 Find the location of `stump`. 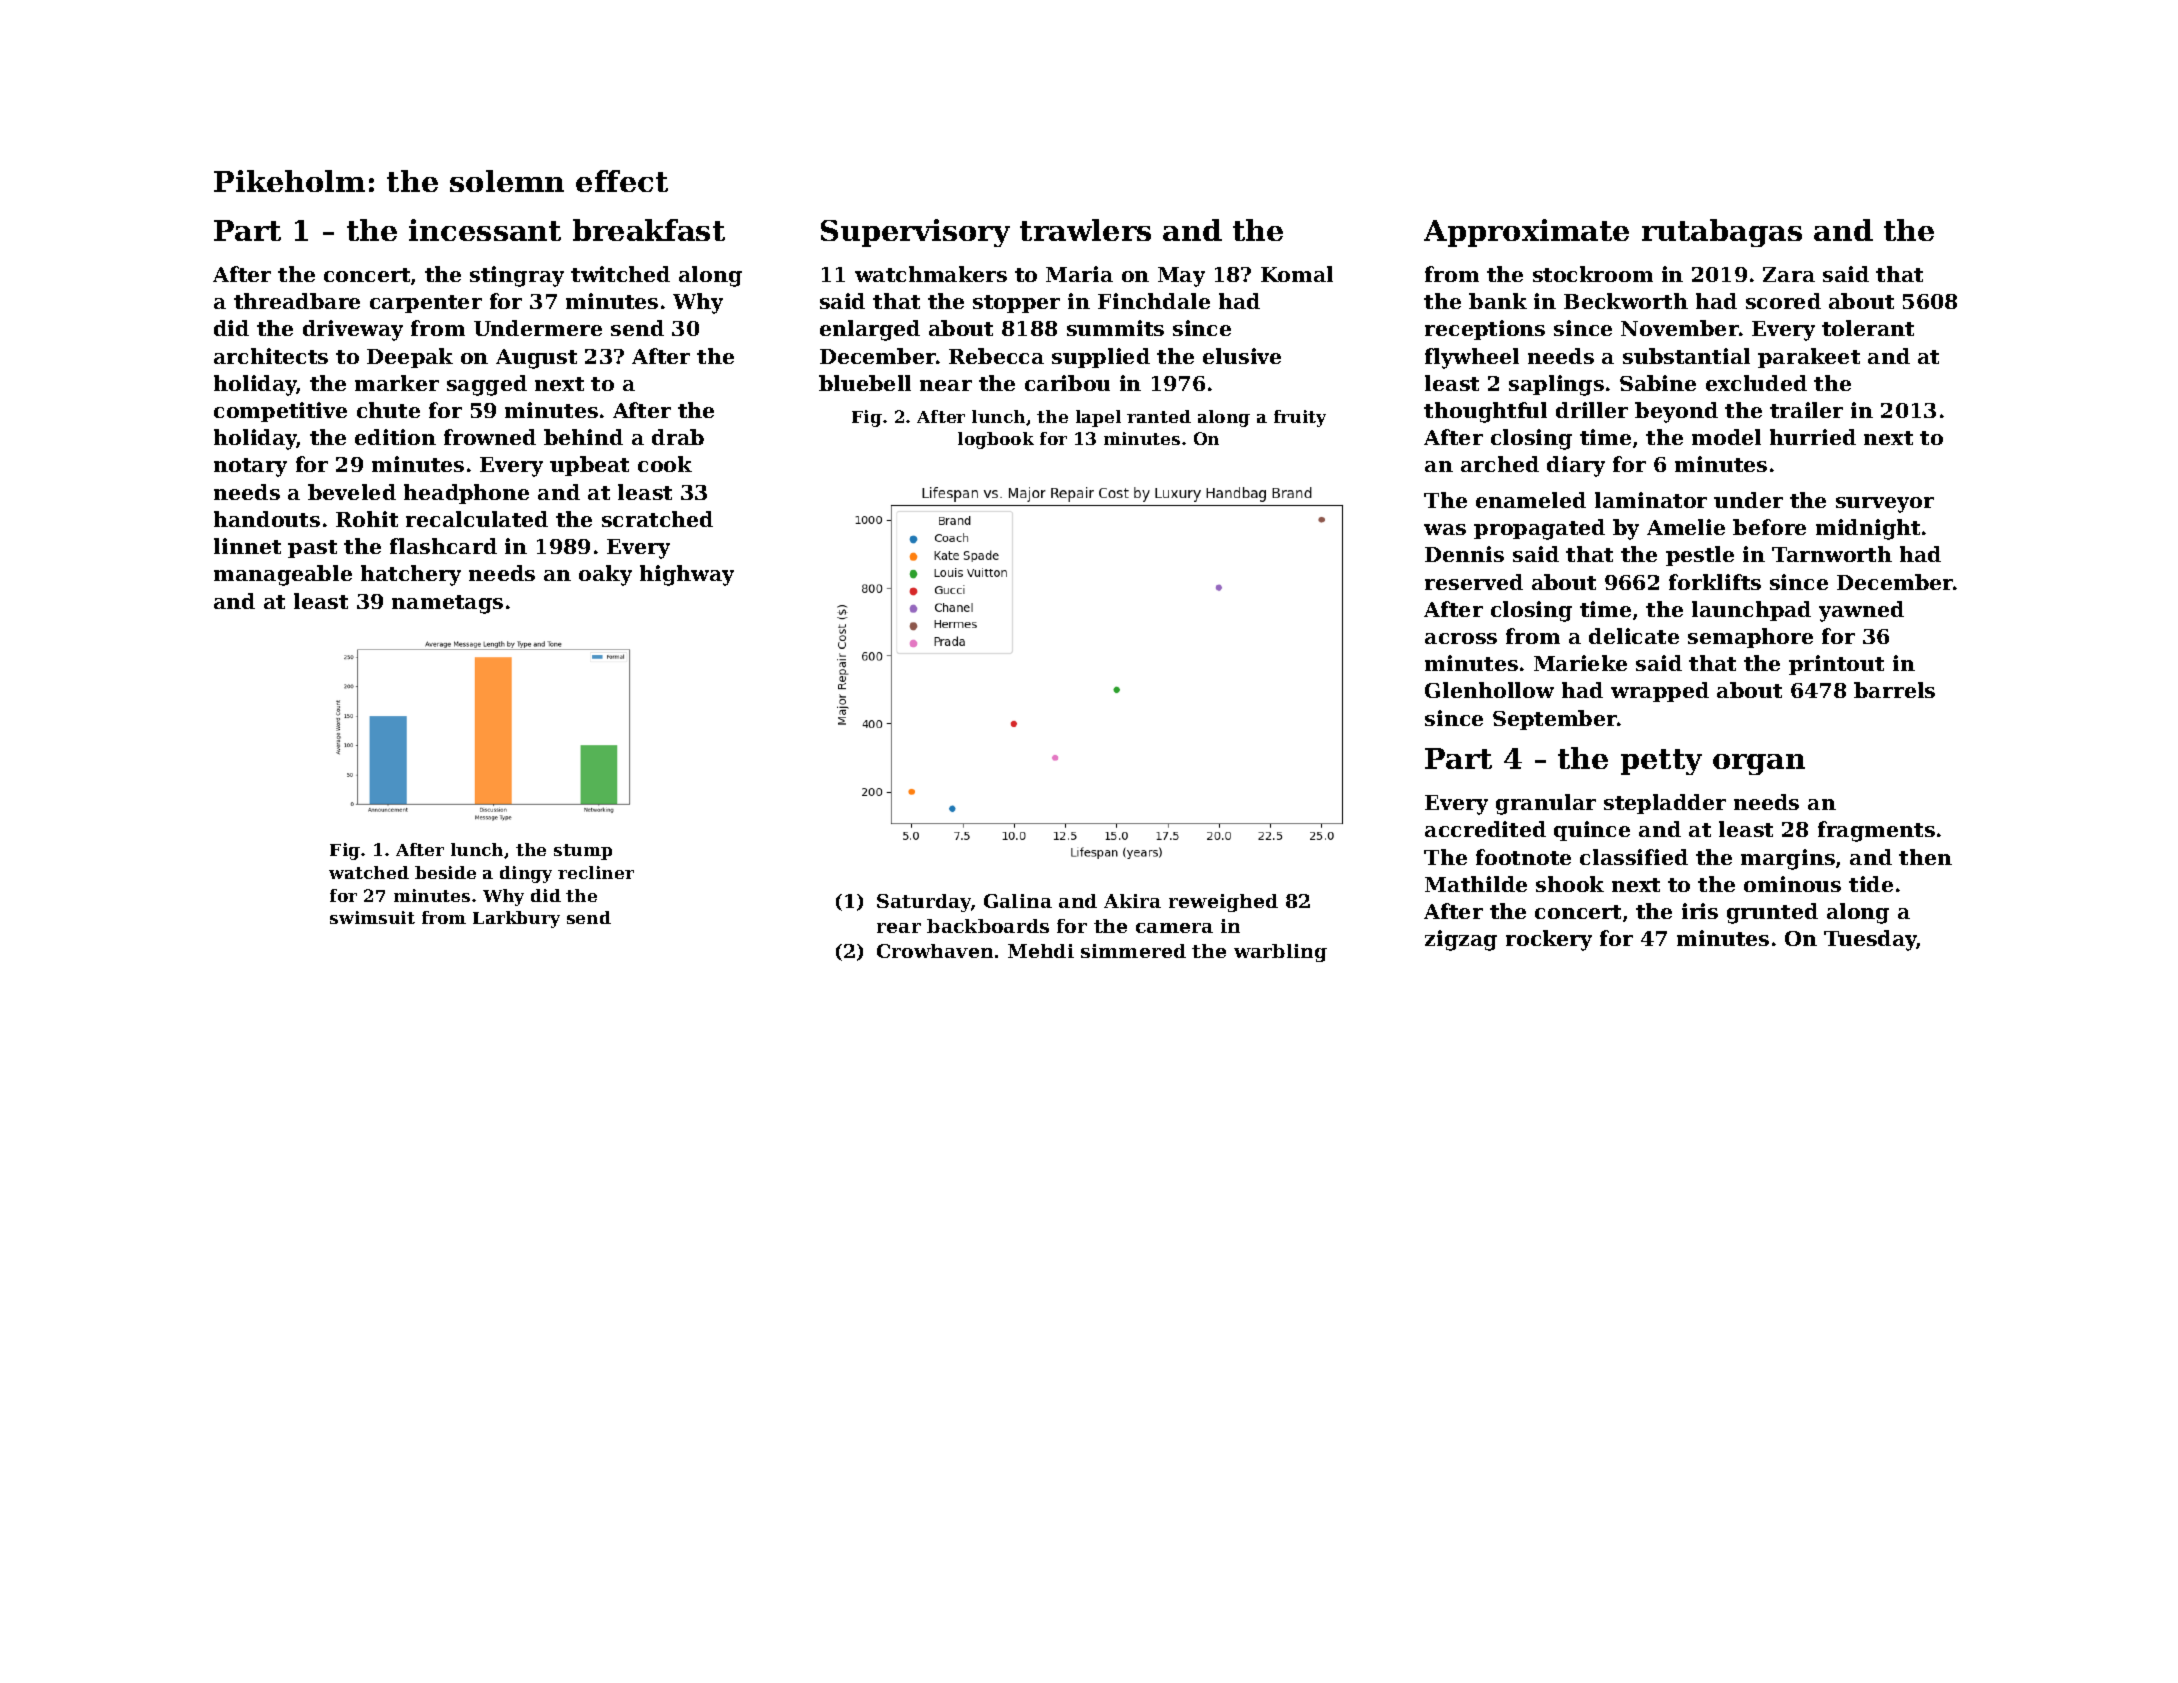

stump is located at coordinates (583, 852).
